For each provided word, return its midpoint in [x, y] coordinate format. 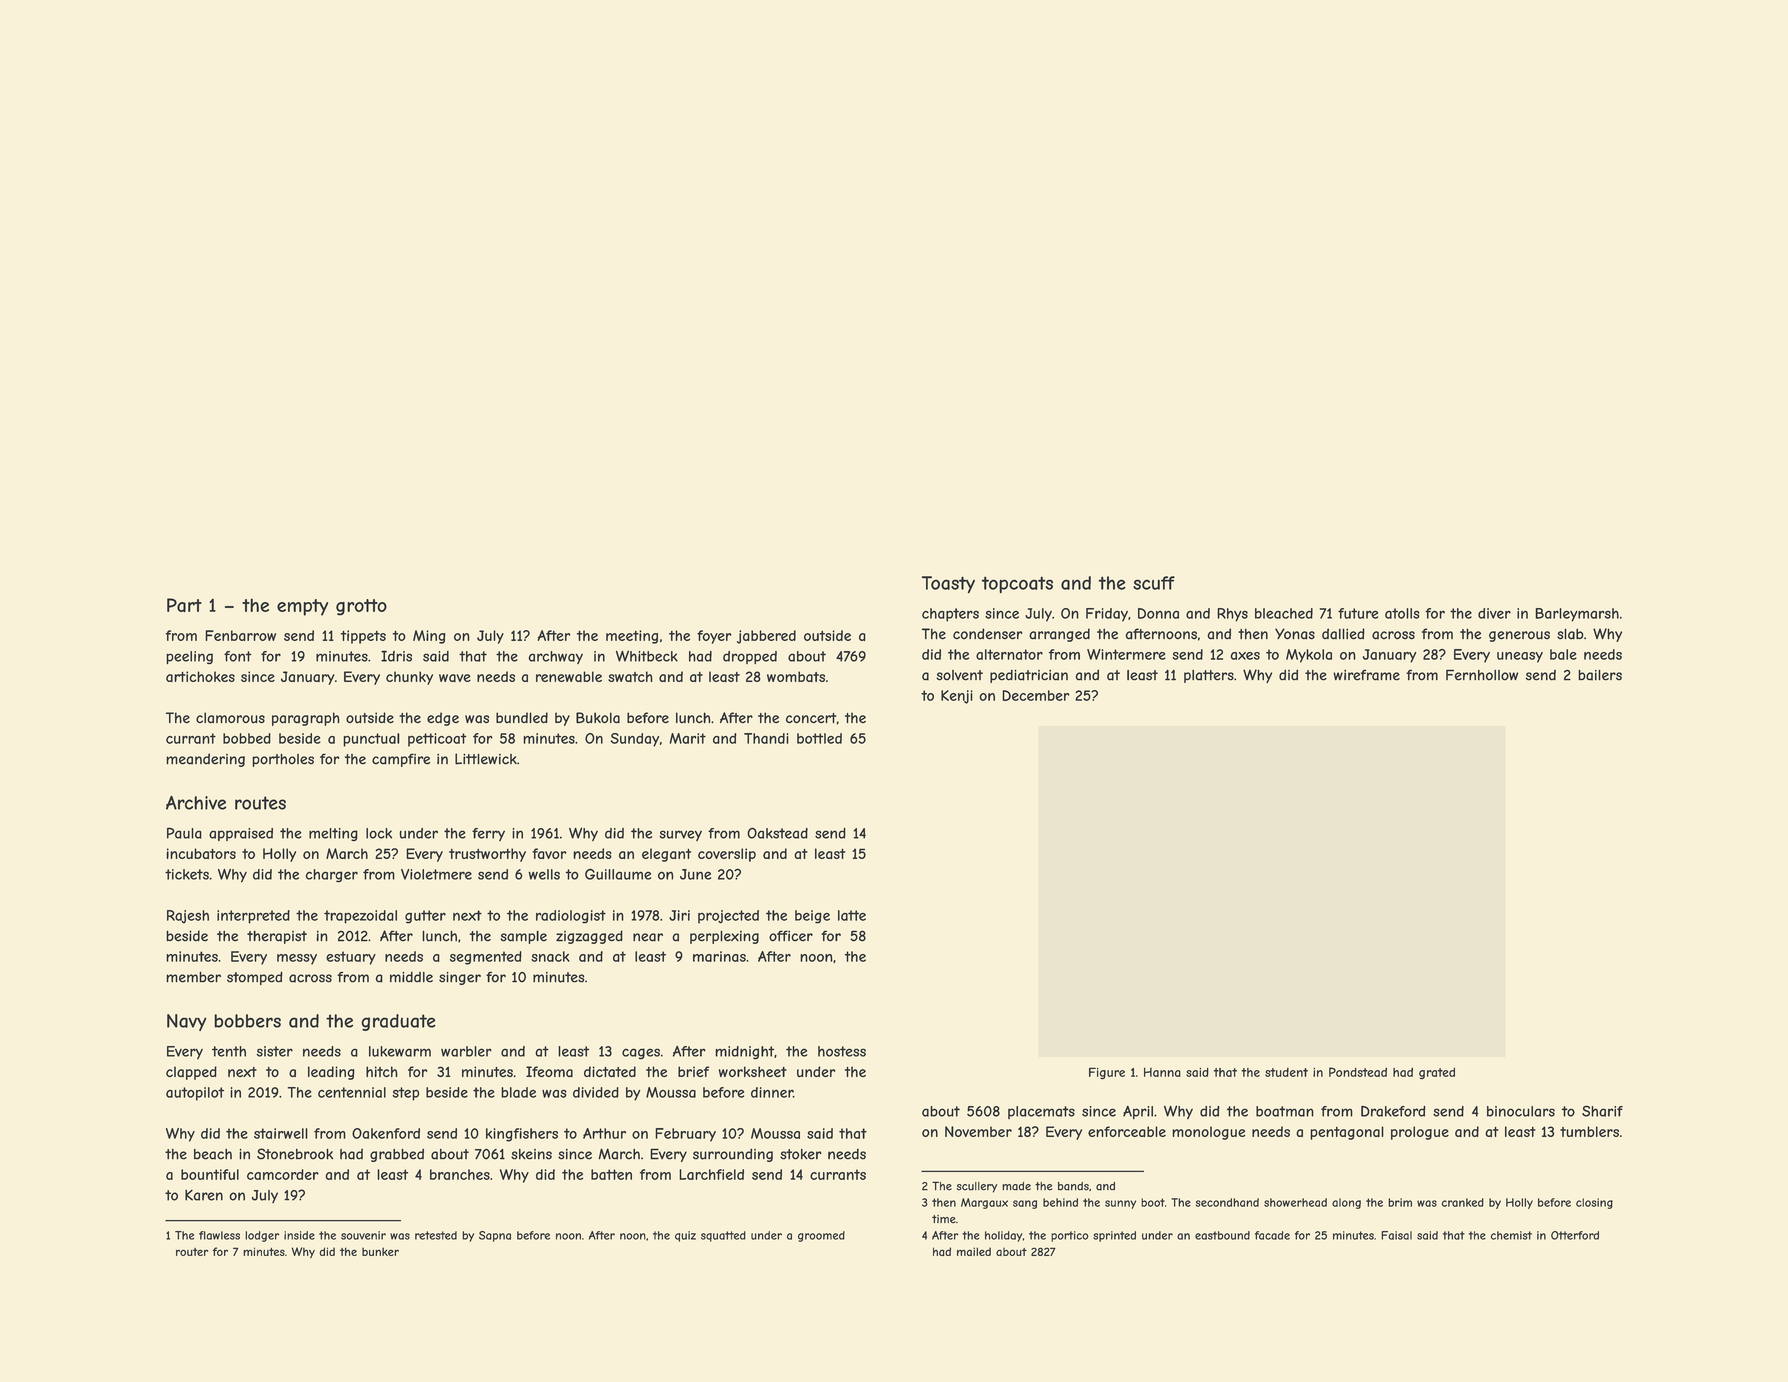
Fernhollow [1482, 675]
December [1036, 695]
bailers [1600, 675]
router [192, 1252]
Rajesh [188, 917]
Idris [396, 656]
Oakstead [777, 833]
